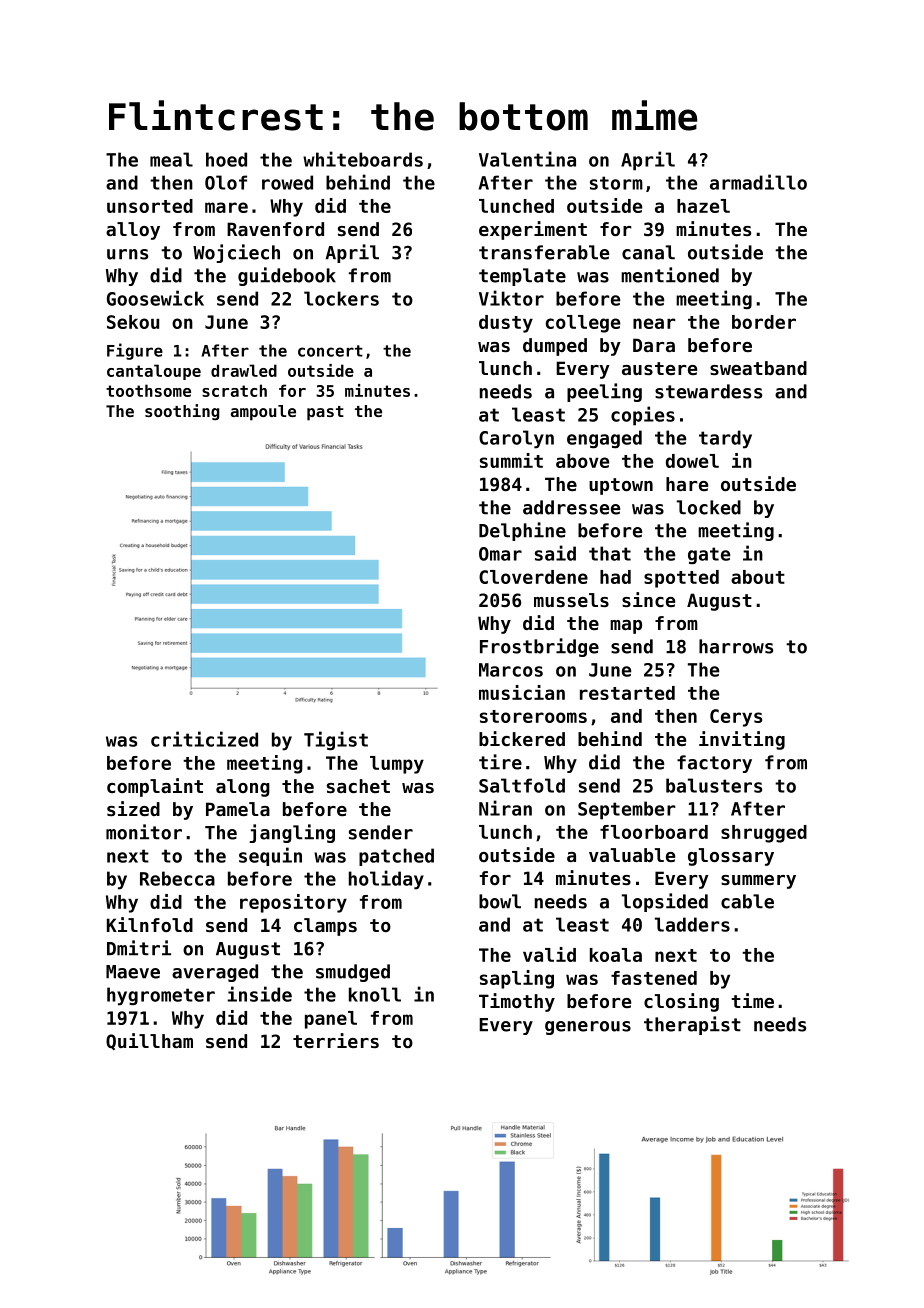 The height and width of the page is (1308, 924). I want to click on therapist, so click(692, 1025).
